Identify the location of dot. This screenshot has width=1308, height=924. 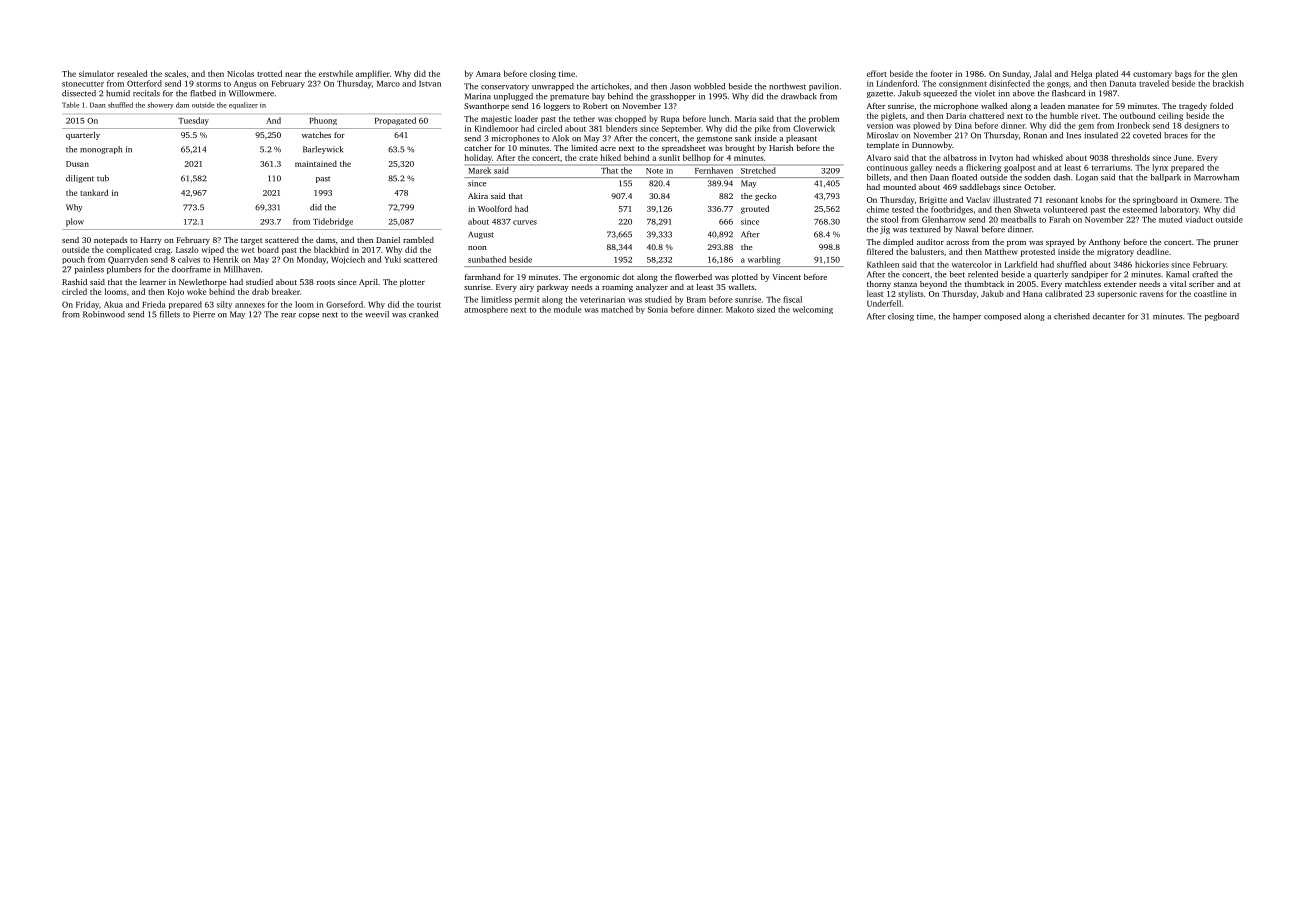
(628, 277).
